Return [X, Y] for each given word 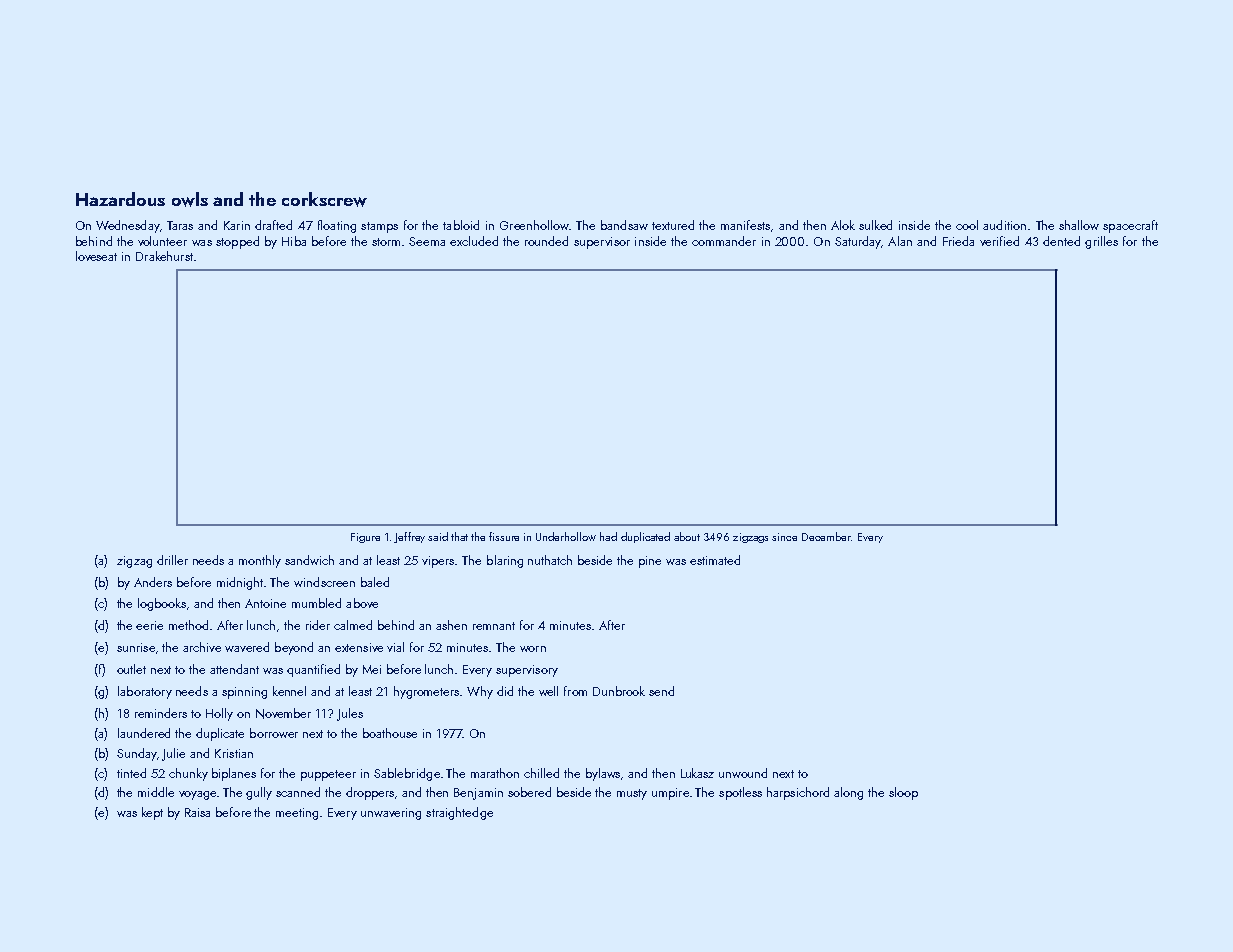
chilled [541, 773]
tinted [131, 773]
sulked [875, 225]
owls [190, 199]
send [661, 691]
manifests [745, 225]
